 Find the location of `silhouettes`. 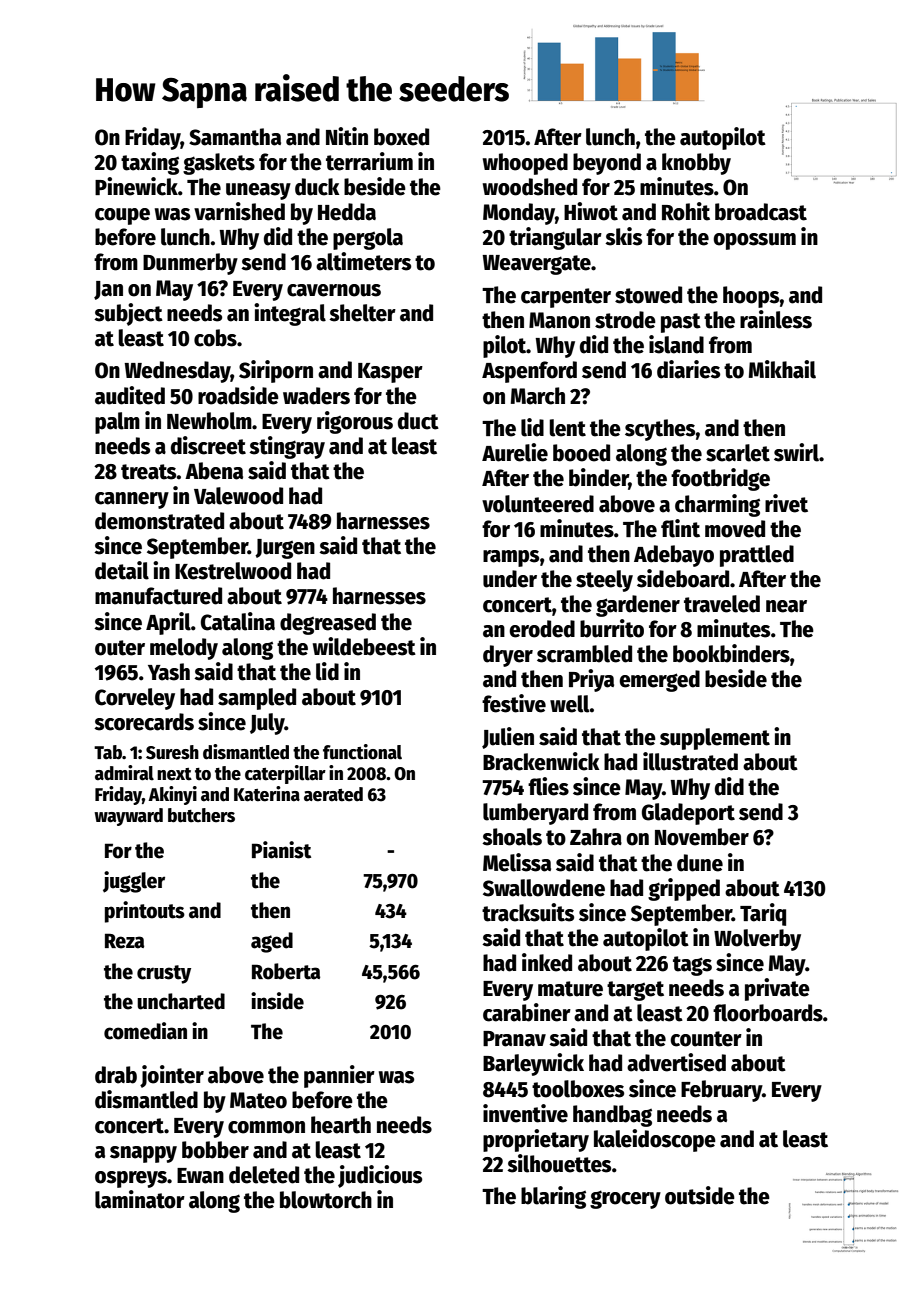

silhouettes is located at coordinates (559, 1163).
